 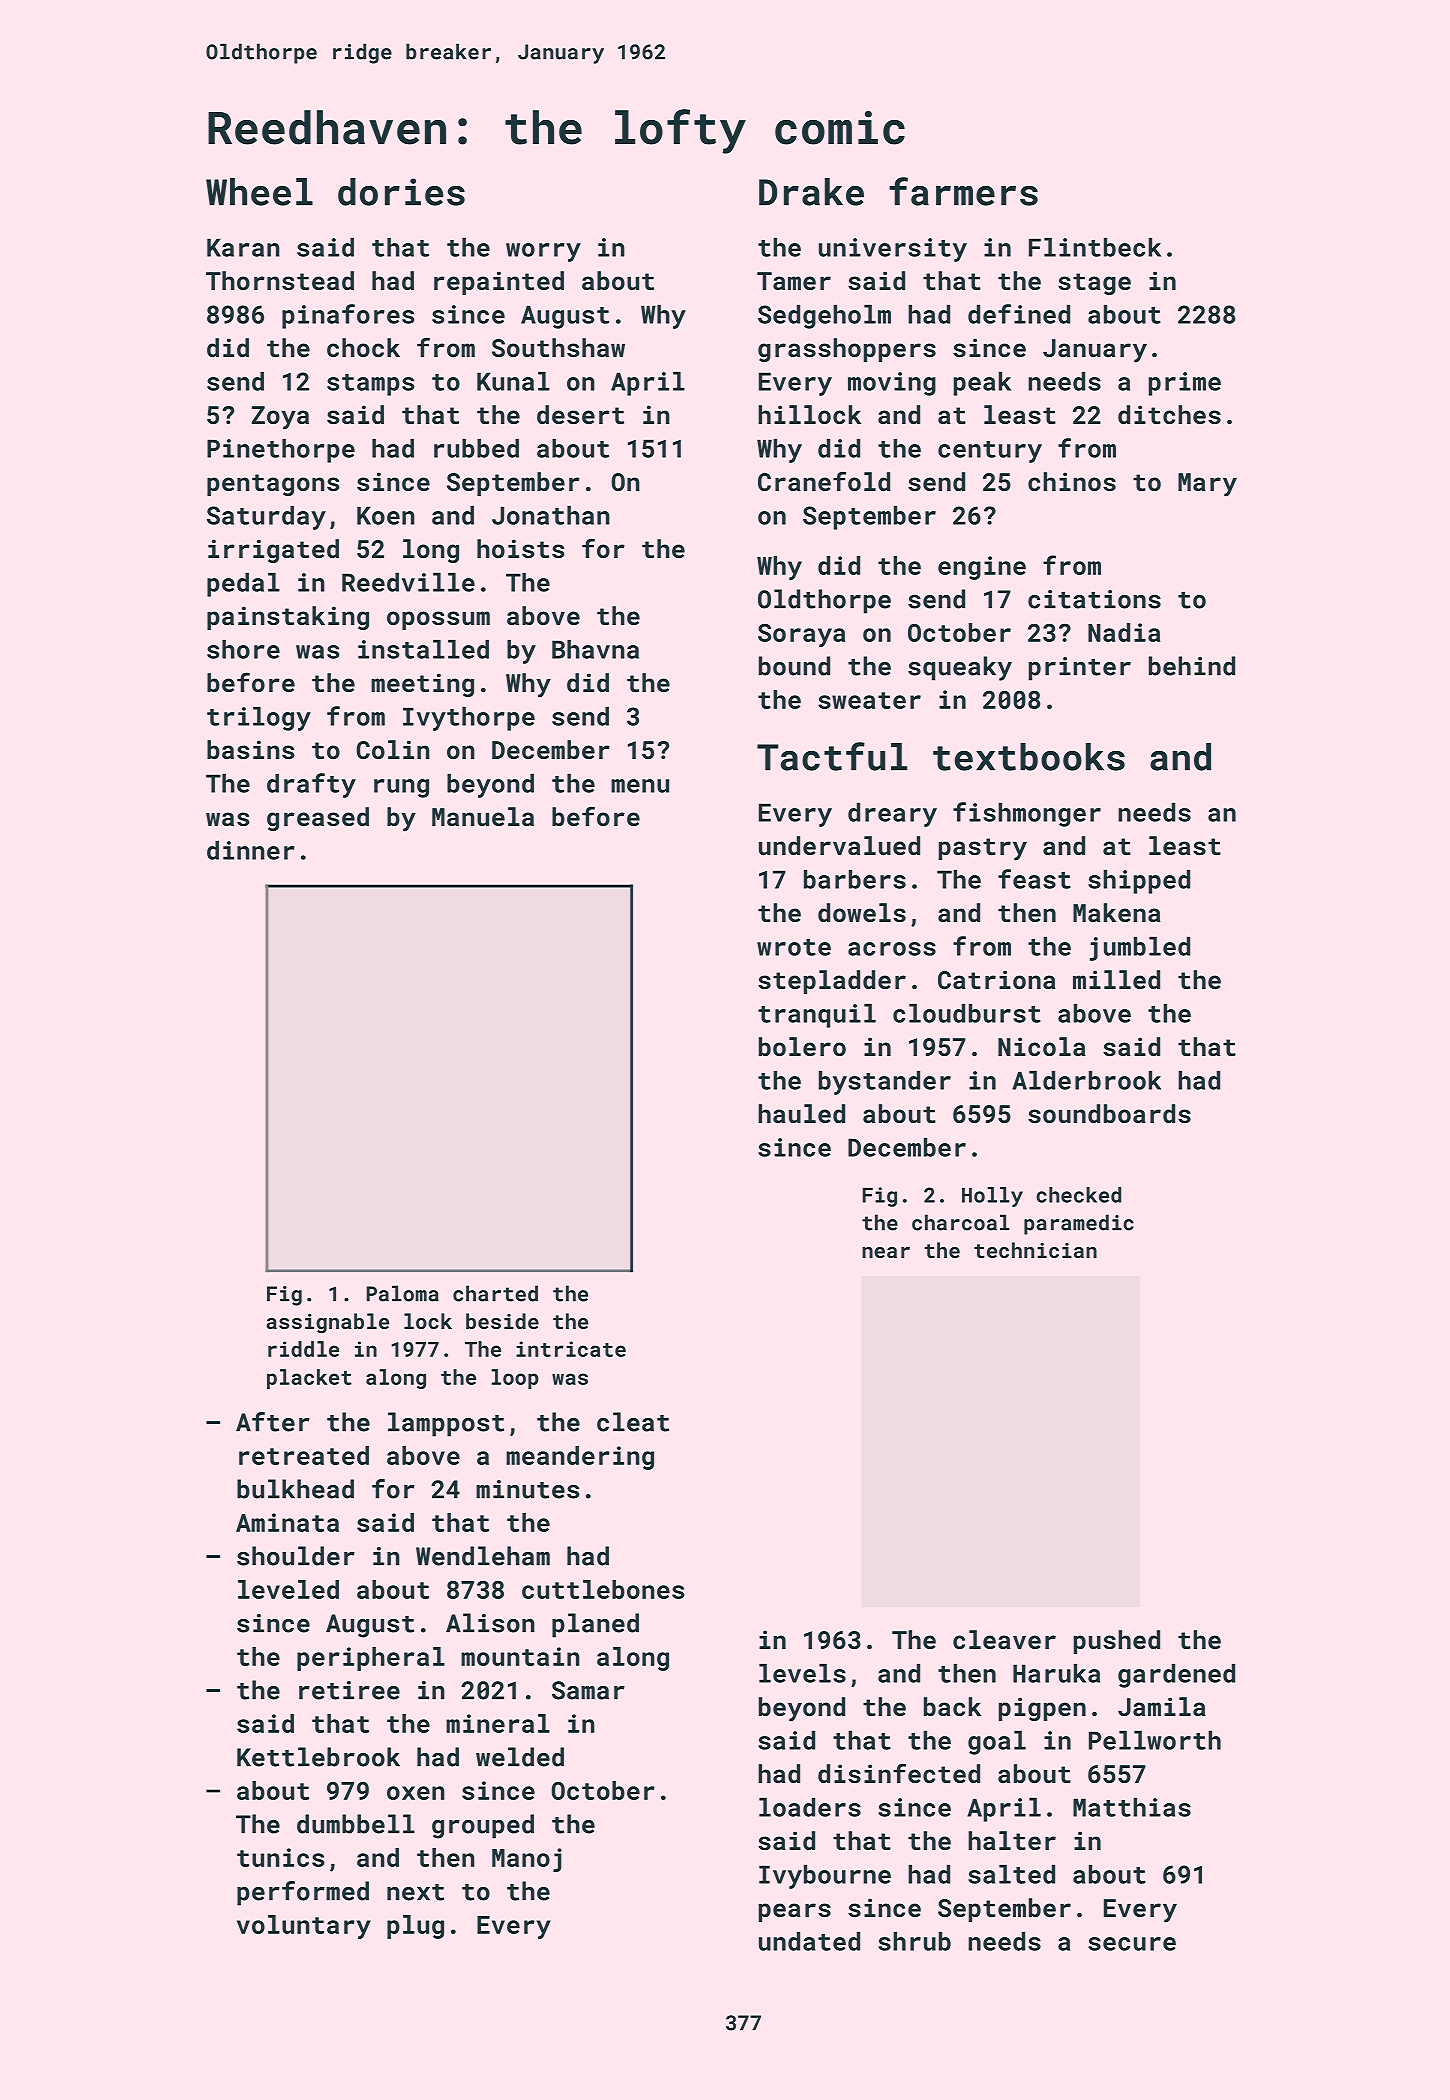 What do you see at coordinates (811, 192) in the screenshot?
I see `Drake` at bounding box center [811, 192].
